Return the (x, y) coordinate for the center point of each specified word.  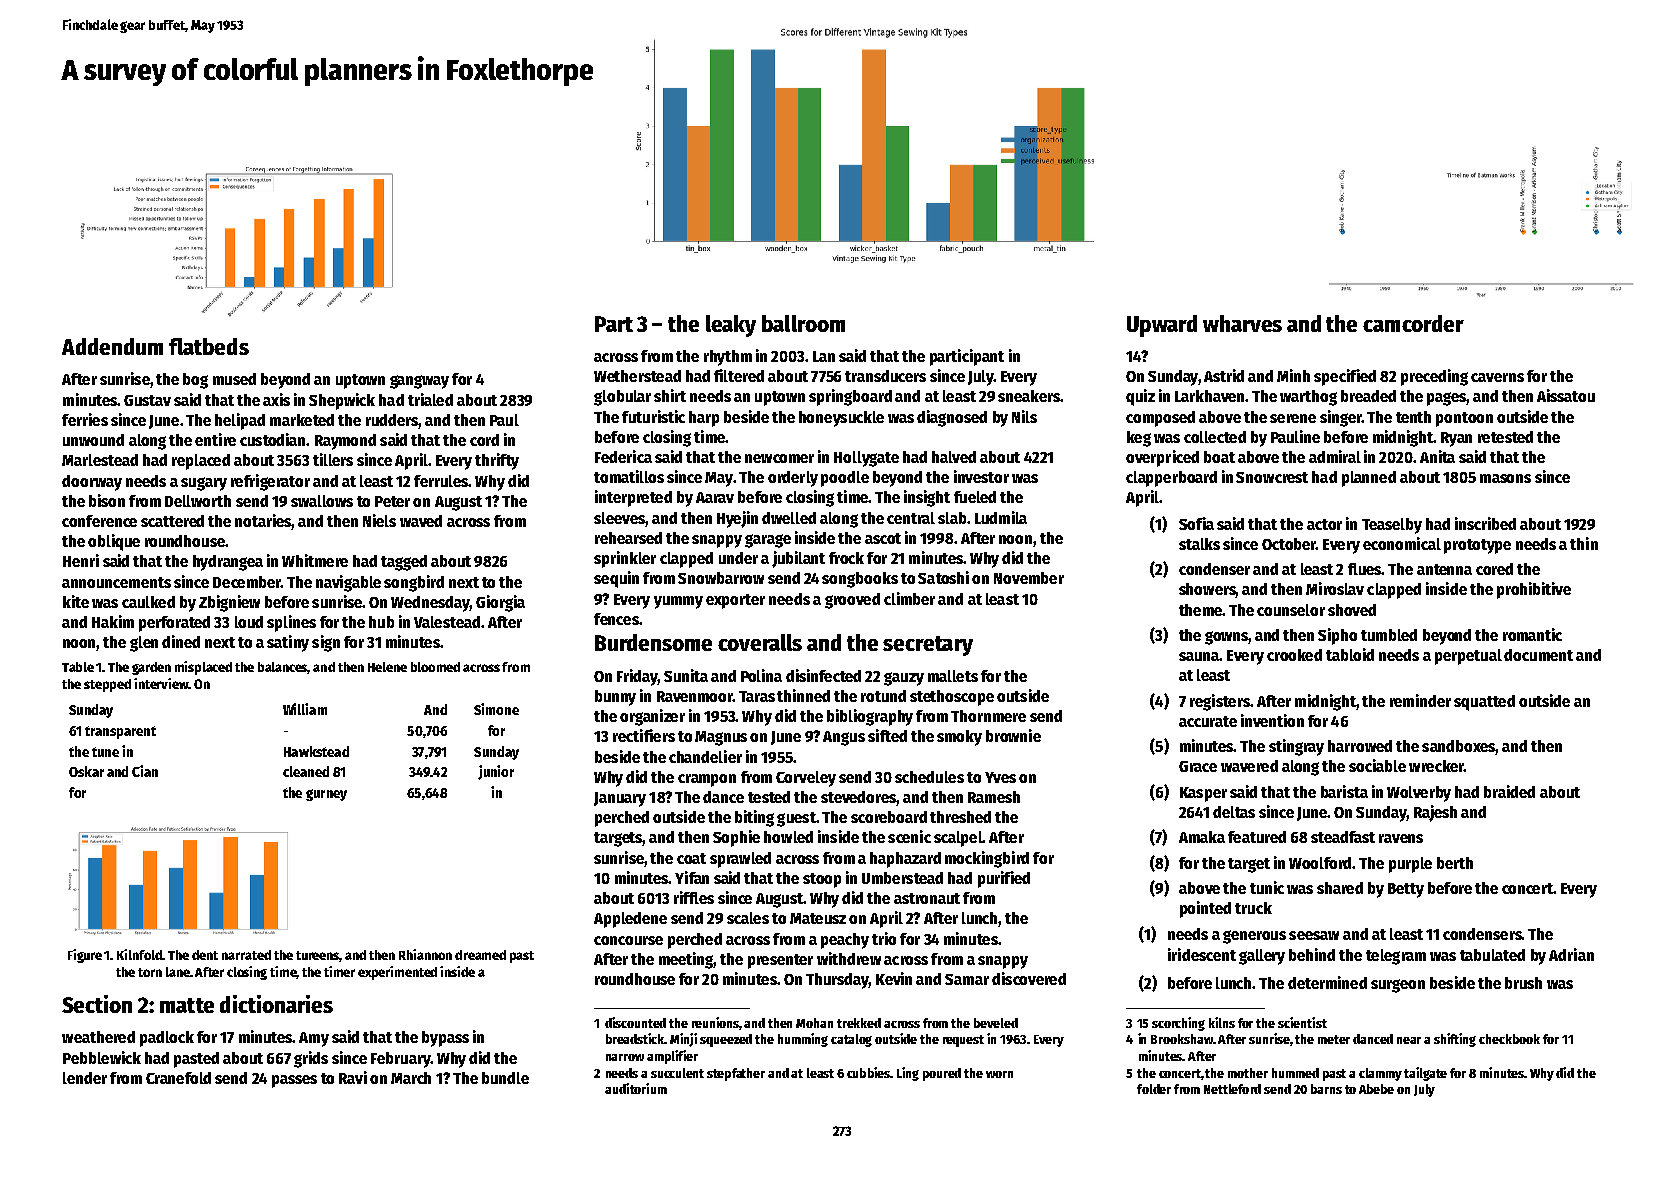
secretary (928, 646)
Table (78, 667)
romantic (1532, 634)
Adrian (1571, 954)
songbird (414, 583)
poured (942, 1074)
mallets (953, 676)
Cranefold (178, 1078)
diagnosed (952, 418)
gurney (326, 795)
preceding (1434, 377)
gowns (1227, 638)
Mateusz (818, 918)
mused (234, 379)
